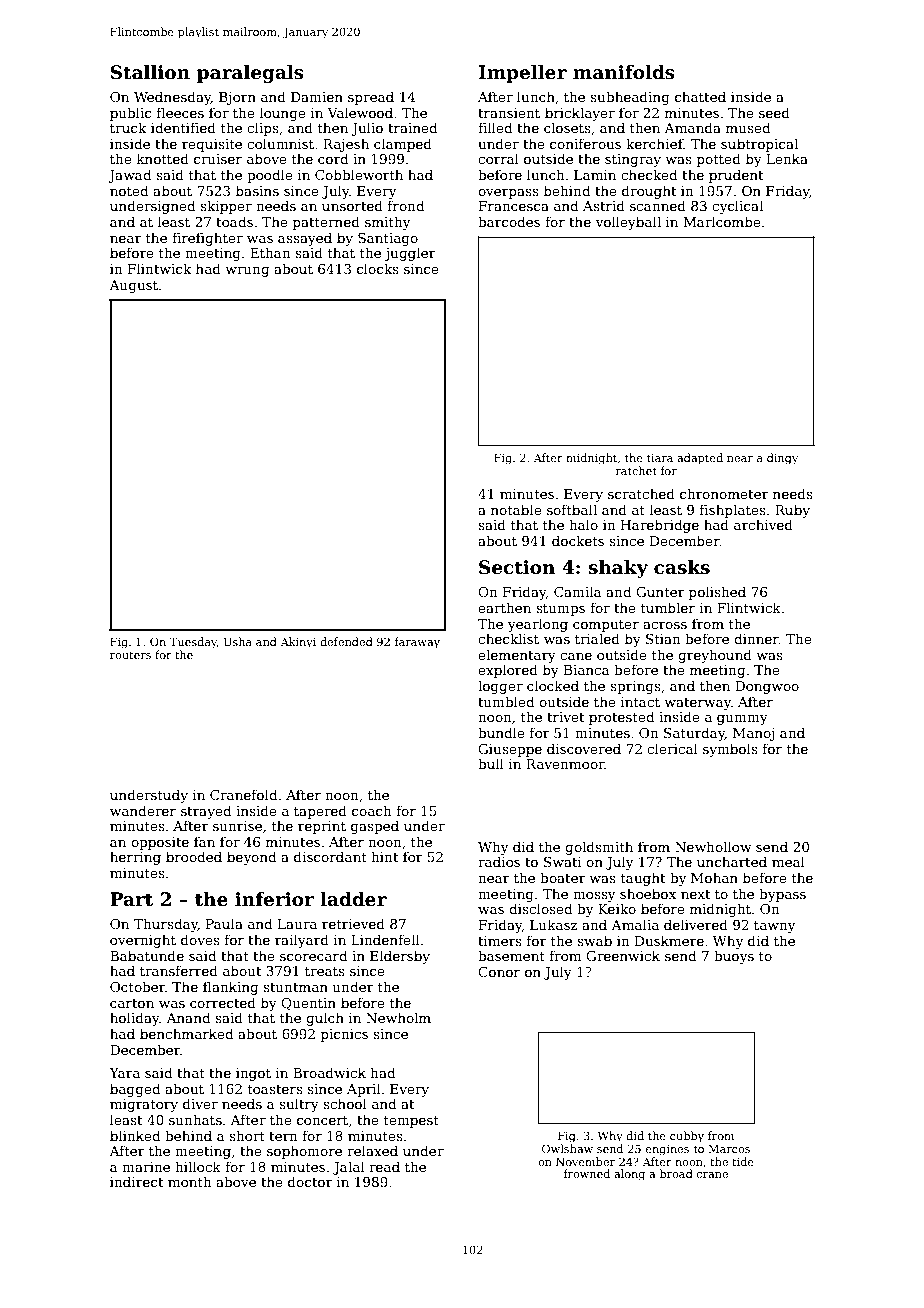 The width and height of the screenshot is (924, 1308). Describe the element at coordinates (143, 810) in the screenshot. I see `wanderer` at that location.
